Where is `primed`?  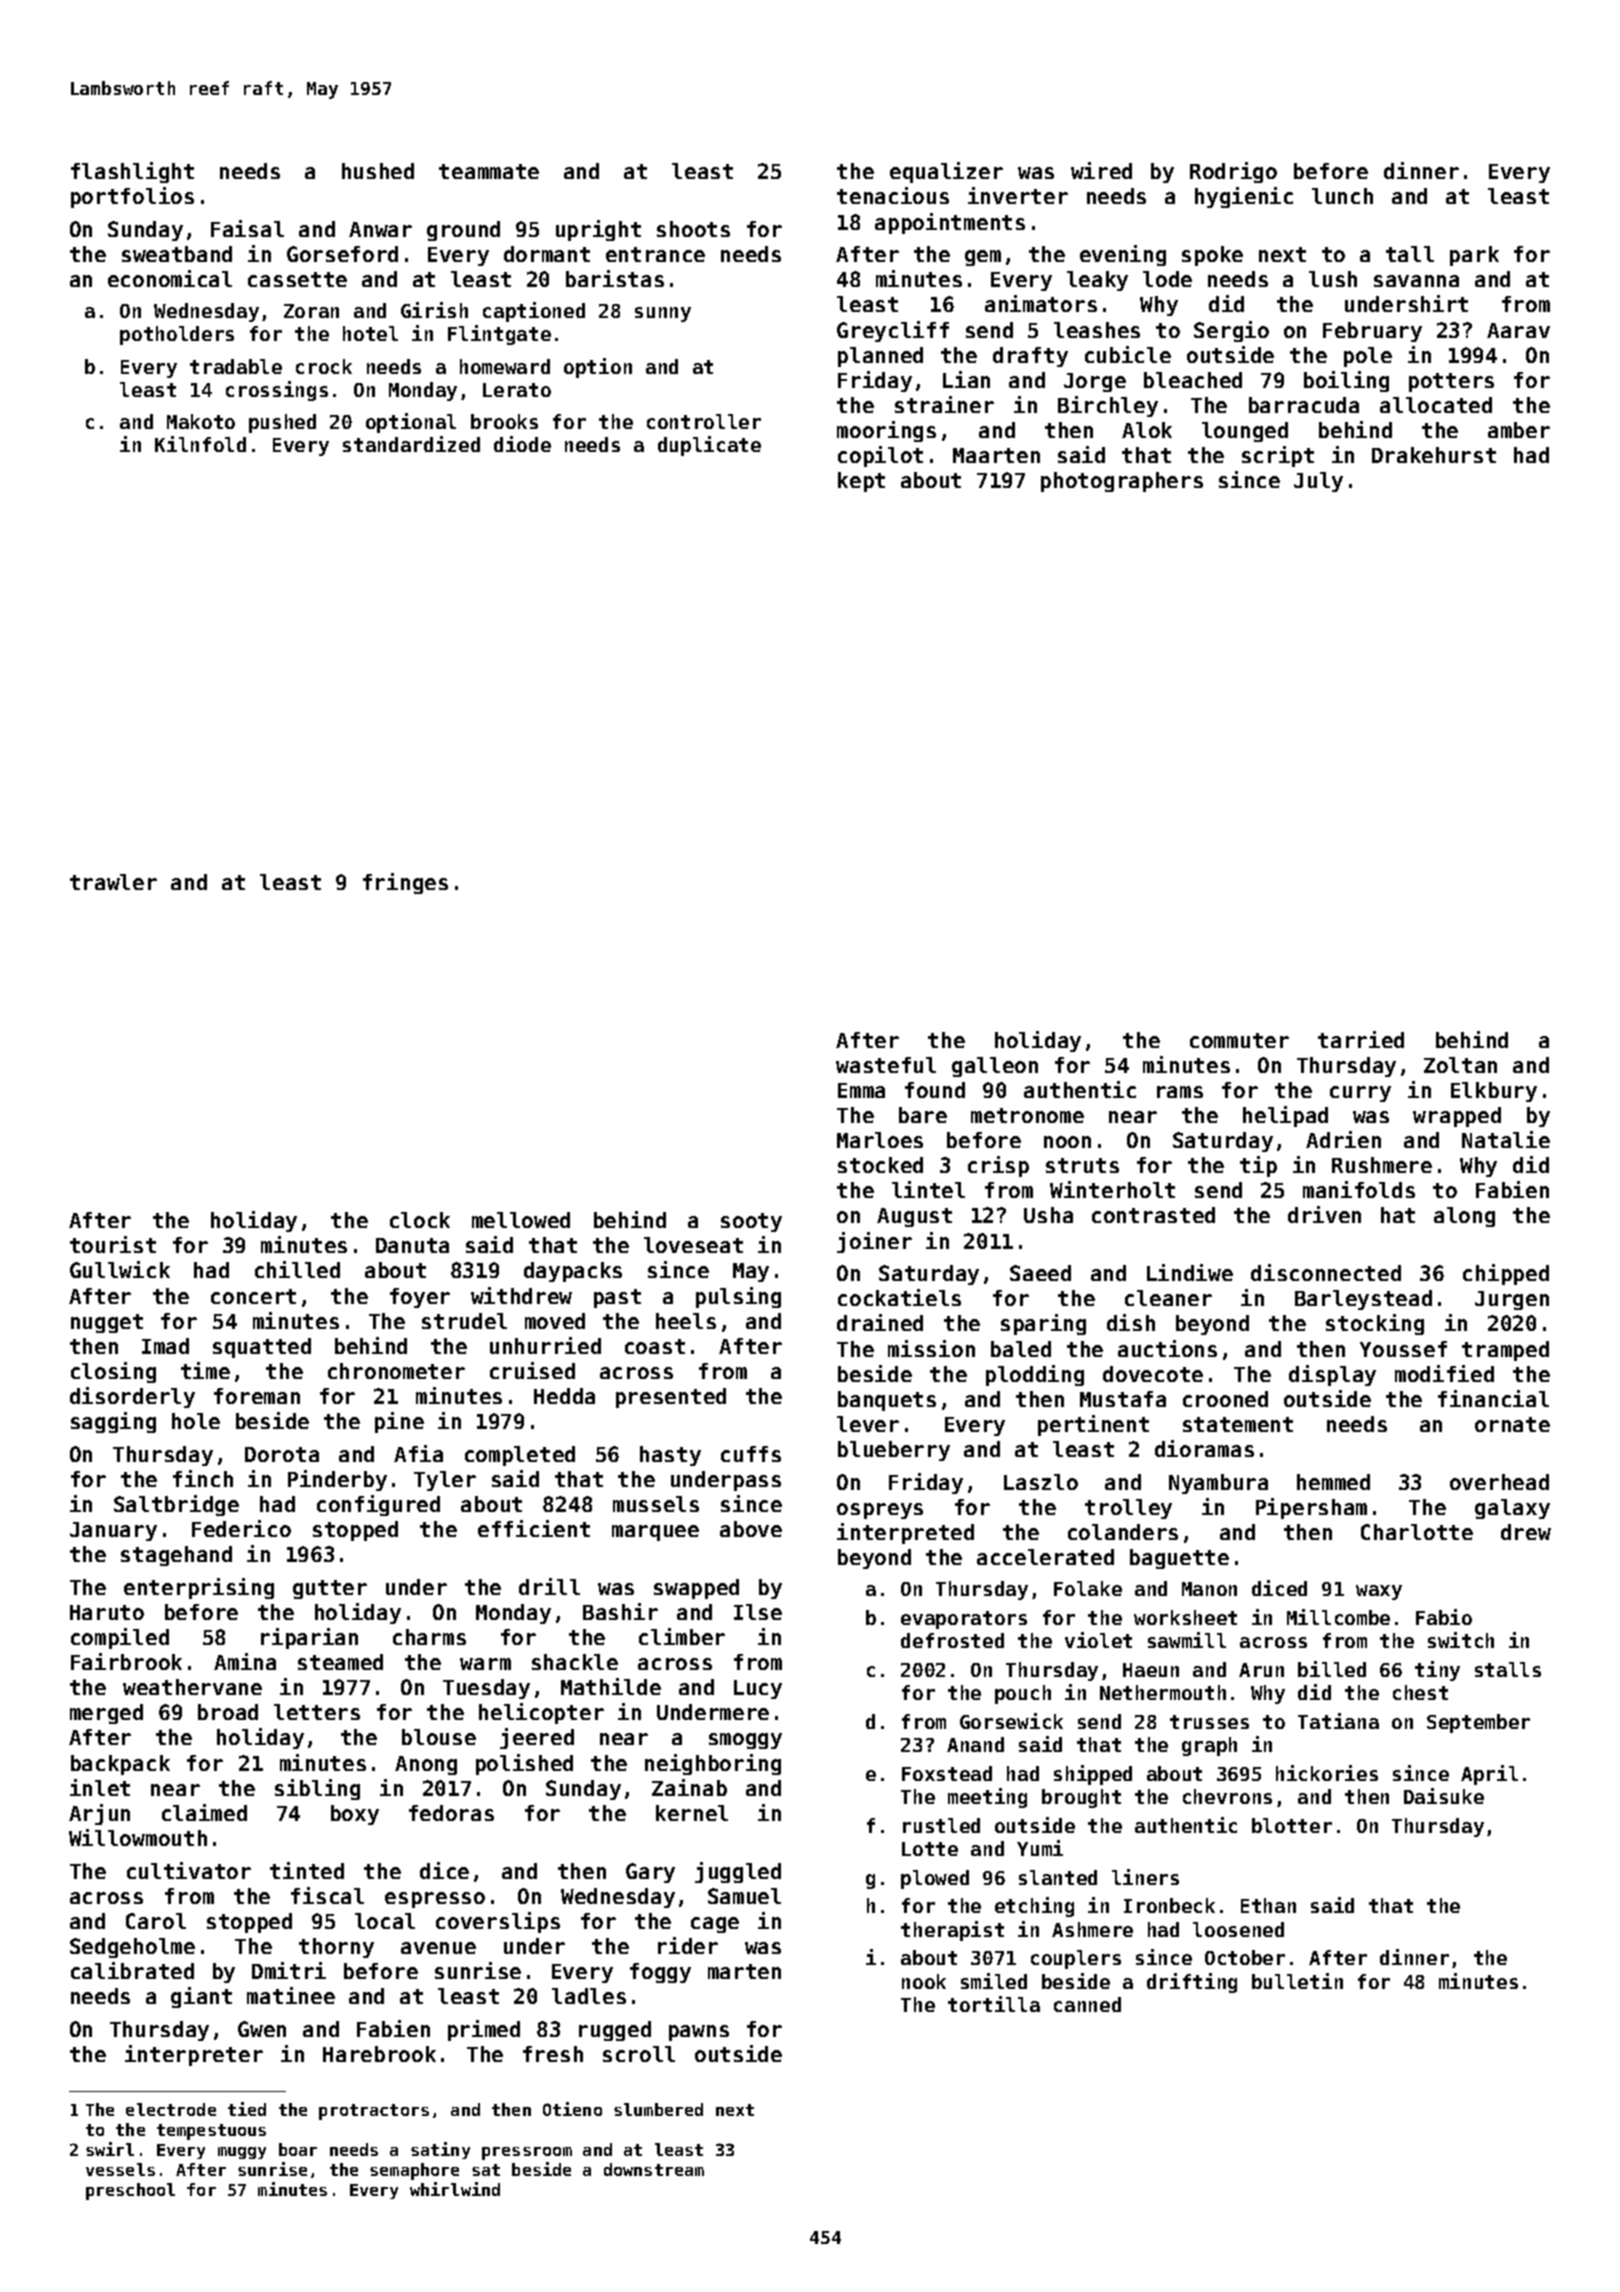
primed is located at coordinates (484, 2030).
